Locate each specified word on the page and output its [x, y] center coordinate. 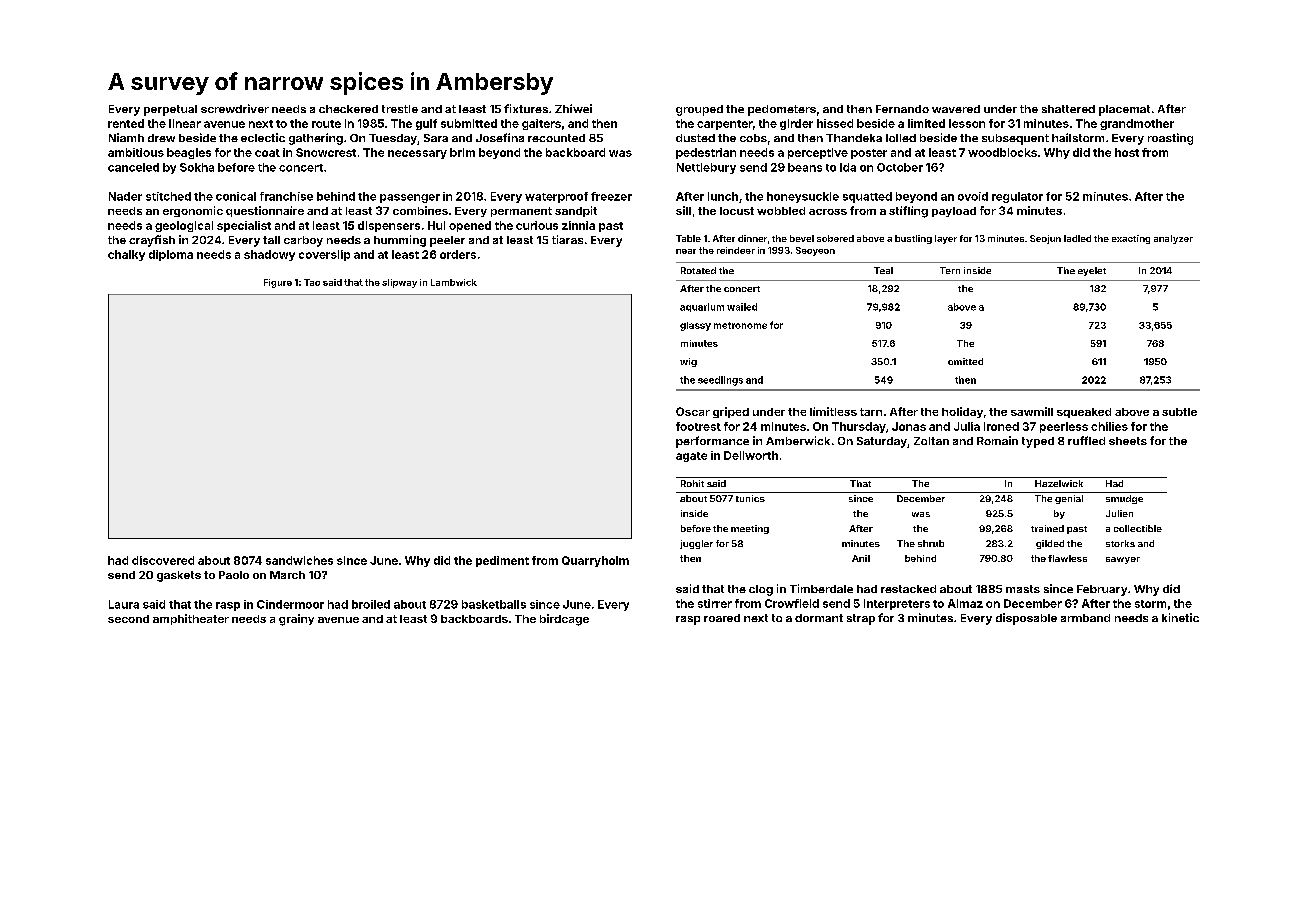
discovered [163, 560]
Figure [278, 283]
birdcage [564, 620]
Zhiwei [573, 108]
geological [184, 226]
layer [946, 239]
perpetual [170, 110]
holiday [962, 412]
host [1127, 152]
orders [458, 254]
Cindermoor [290, 604]
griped [731, 412]
